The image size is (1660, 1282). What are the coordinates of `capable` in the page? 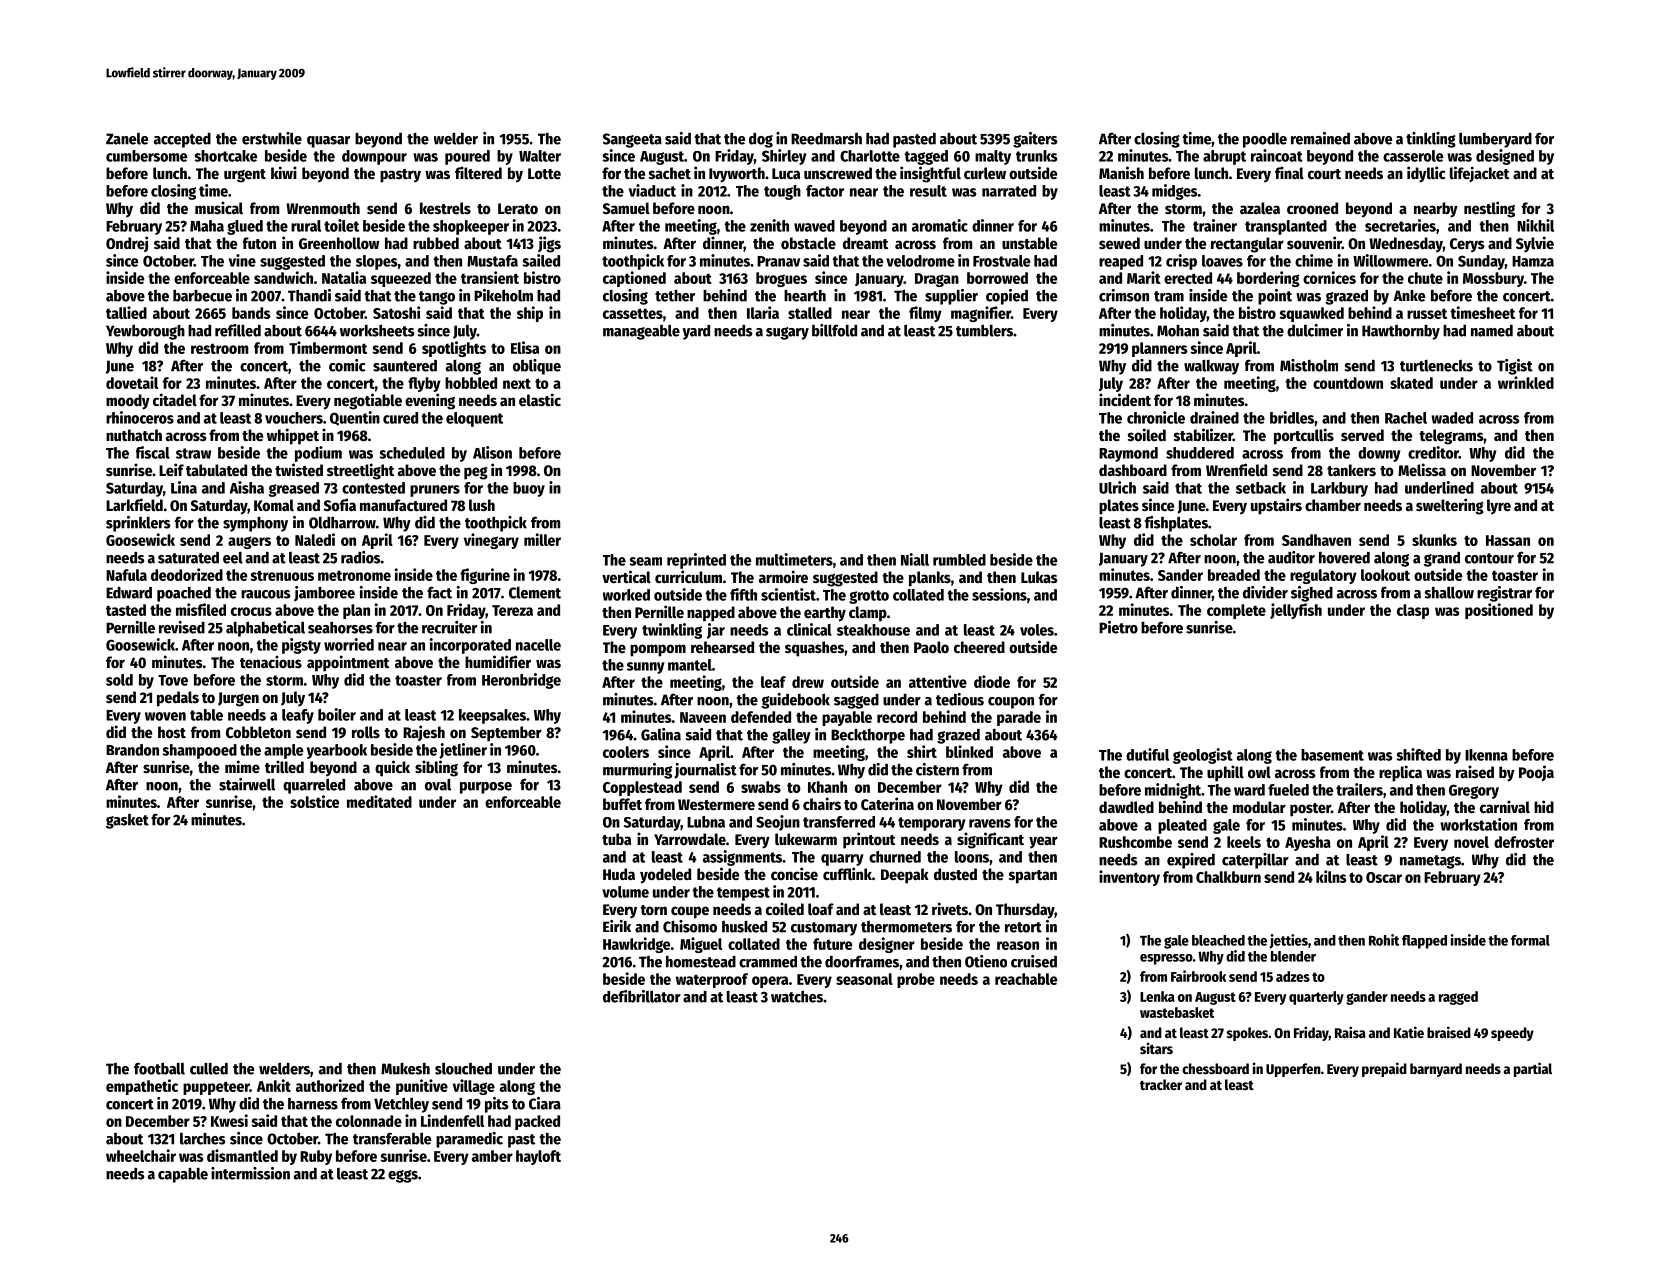 It's located at (183, 1175).
